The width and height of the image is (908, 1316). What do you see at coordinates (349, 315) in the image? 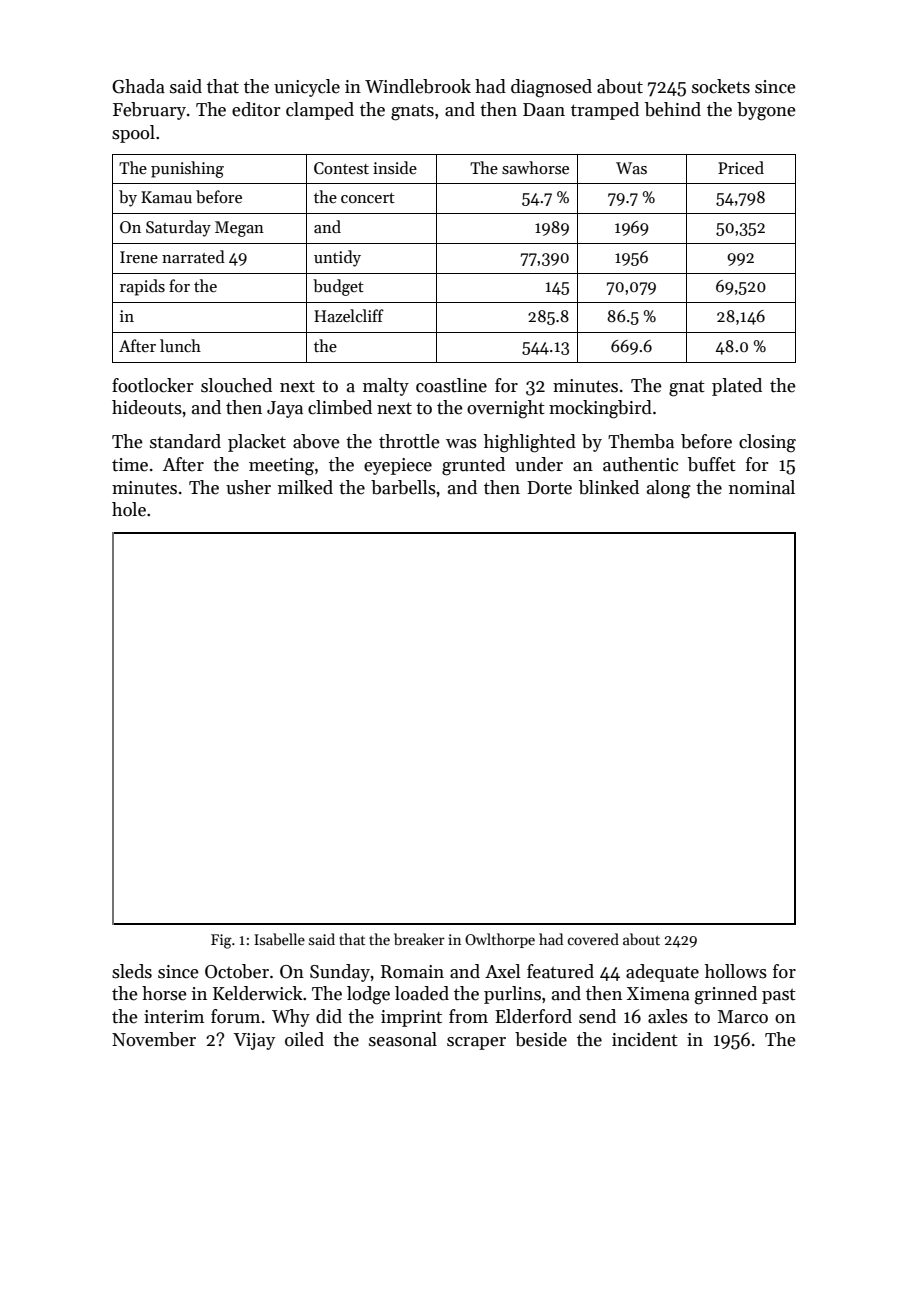
I see `Hazelcliff` at bounding box center [349, 315].
